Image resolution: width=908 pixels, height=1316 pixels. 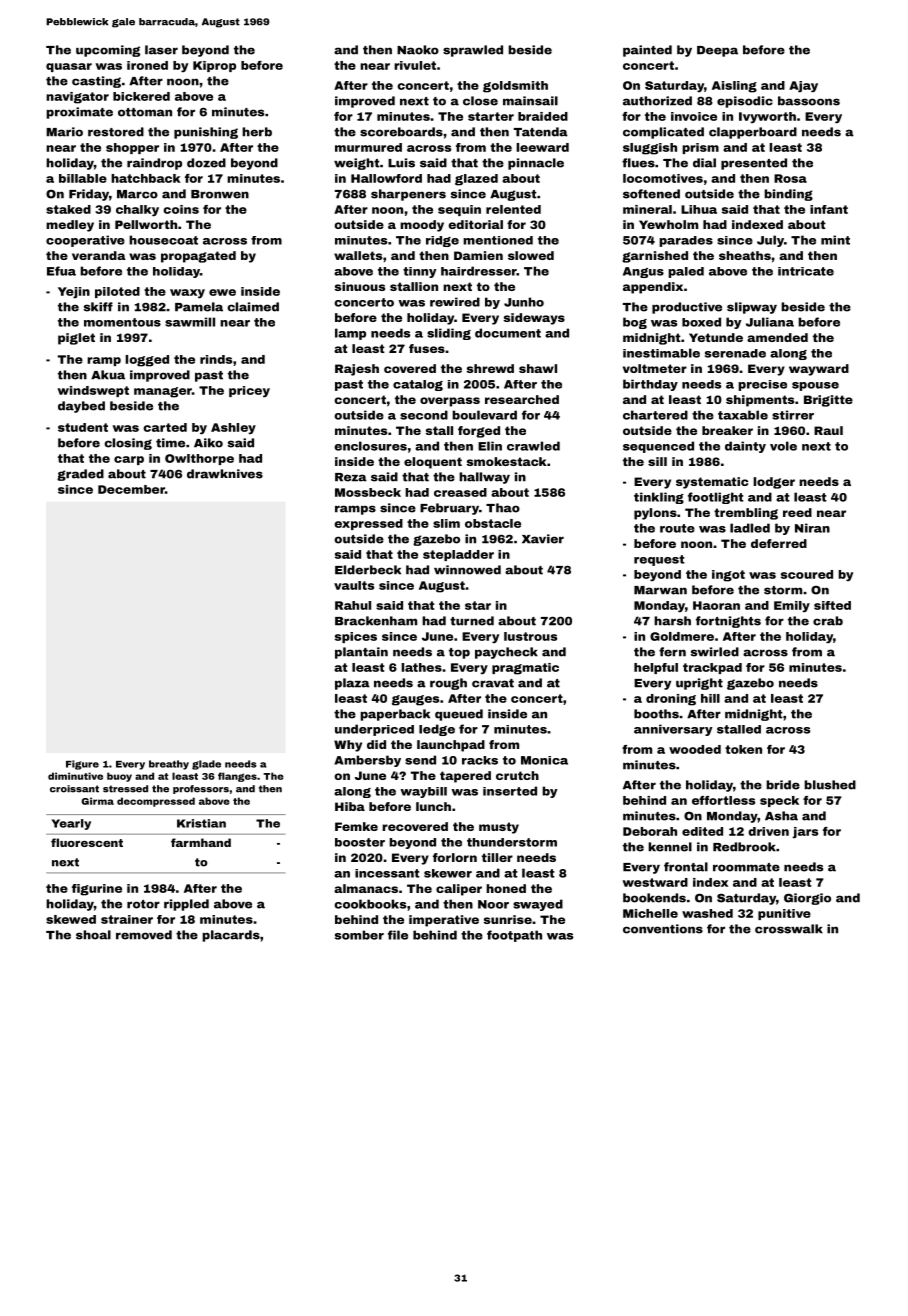 I want to click on jars, so click(x=805, y=833).
